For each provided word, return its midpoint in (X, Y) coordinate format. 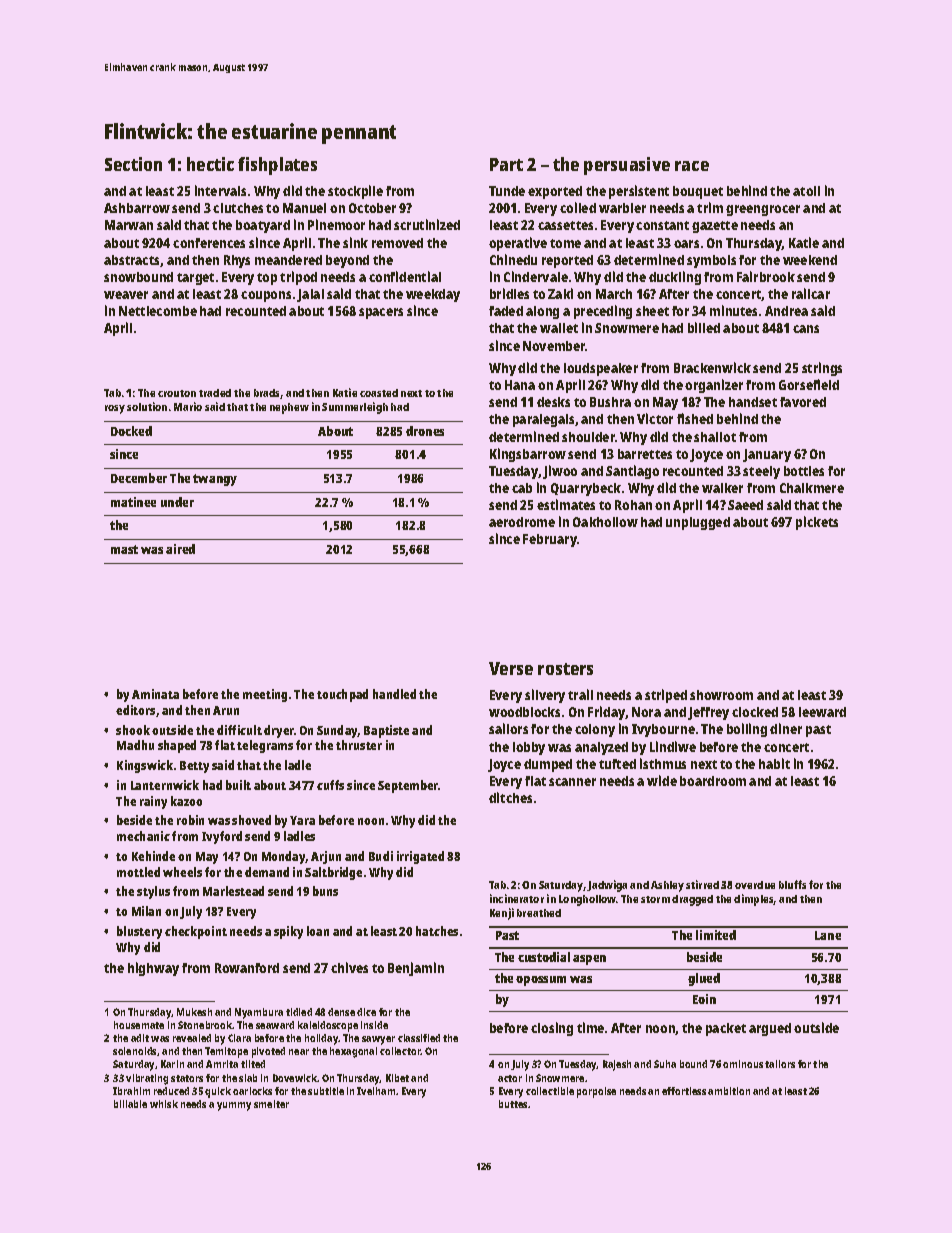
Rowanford (247, 968)
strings (822, 369)
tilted (253, 1064)
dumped (548, 765)
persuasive (627, 166)
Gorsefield (809, 384)
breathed (539, 913)
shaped (177, 746)
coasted (379, 393)
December (139, 478)
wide (662, 780)
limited (716, 935)
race (692, 166)
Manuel (304, 208)
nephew (289, 408)
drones (425, 431)
